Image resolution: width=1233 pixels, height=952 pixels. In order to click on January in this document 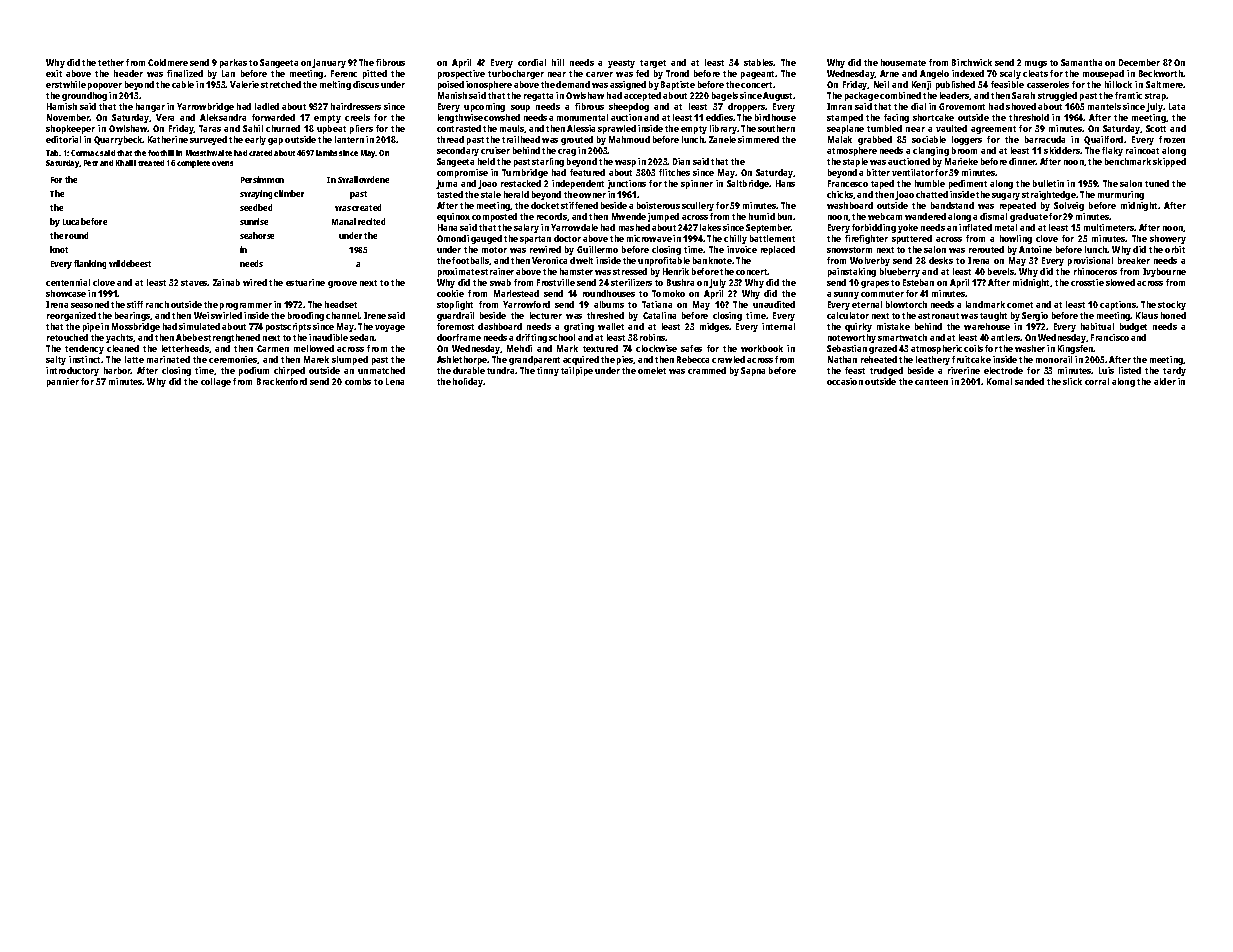, I will do `click(329, 63)`.
